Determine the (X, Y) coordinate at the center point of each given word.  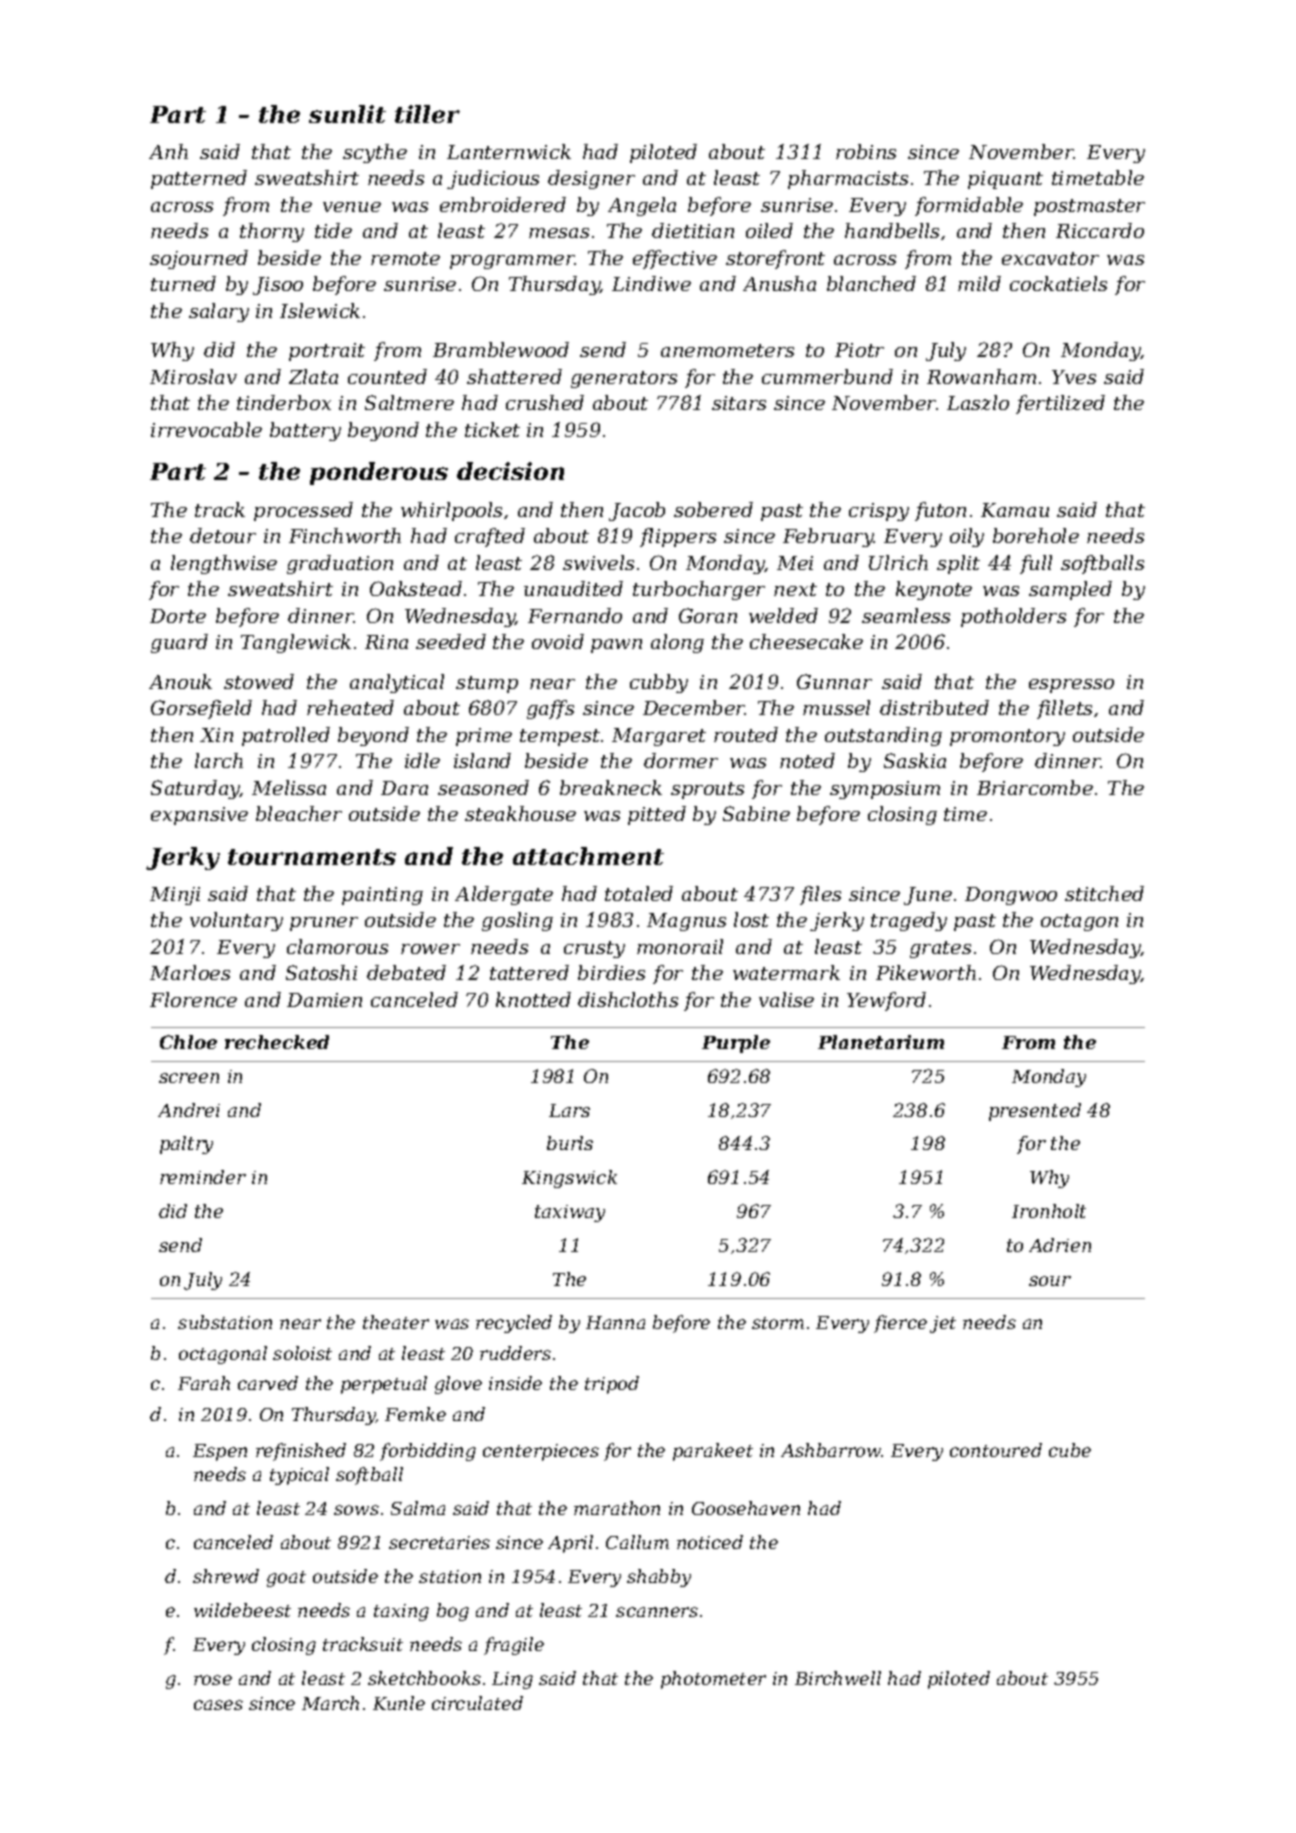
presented (1035, 1112)
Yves (1074, 377)
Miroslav (193, 376)
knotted (533, 999)
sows (356, 1510)
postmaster (1089, 207)
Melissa (289, 787)
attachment (588, 856)
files (820, 895)
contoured (996, 1450)
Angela (642, 206)
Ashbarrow (831, 1450)
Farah (204, 1383)
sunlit (347, 114)
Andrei (189, 1110)
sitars (739, 403)
